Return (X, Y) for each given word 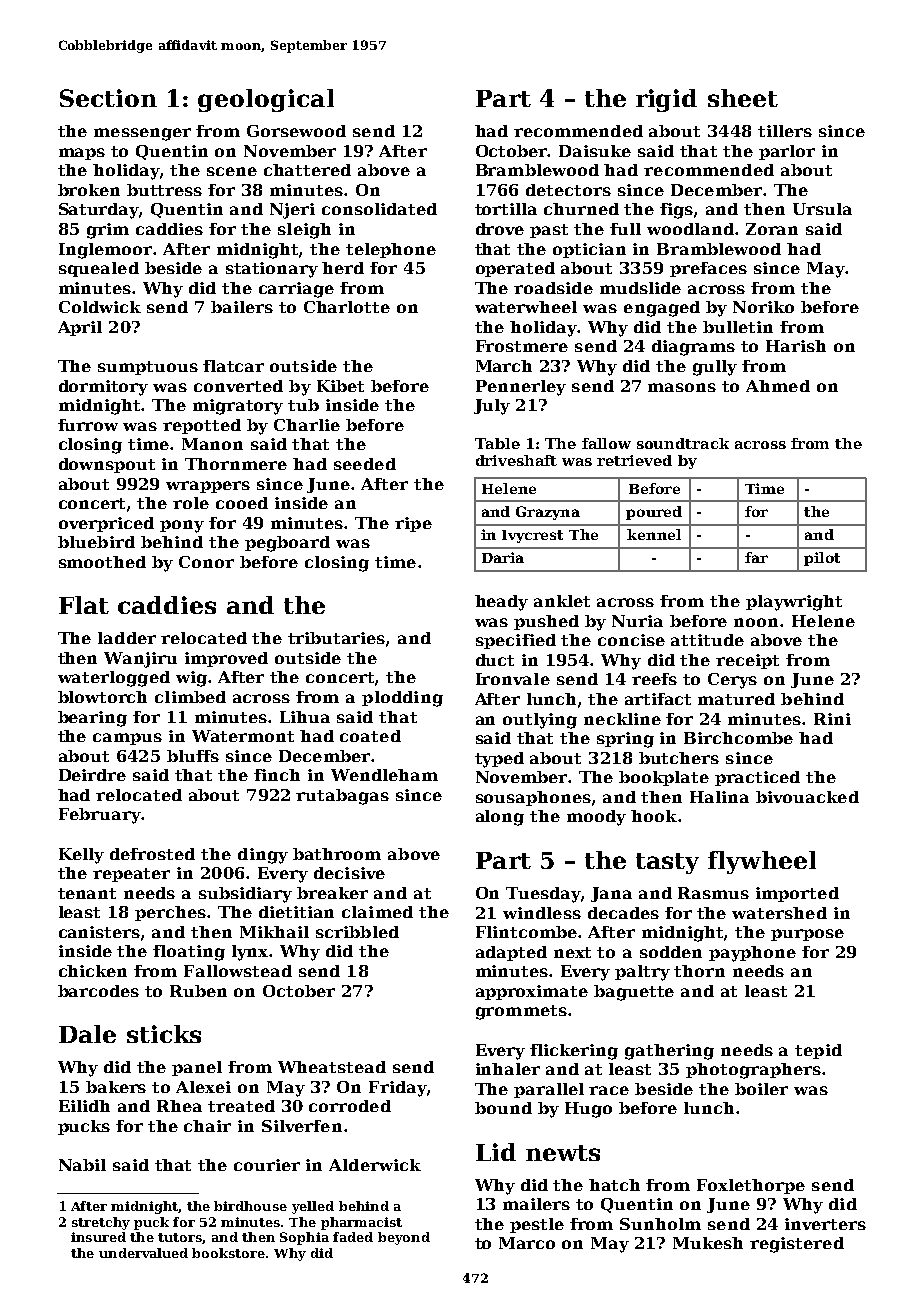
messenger (142, 134)
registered (797, 1245)
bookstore (228, 1253)
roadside (553, 288)
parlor (787, 152)
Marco (527, 1243)
